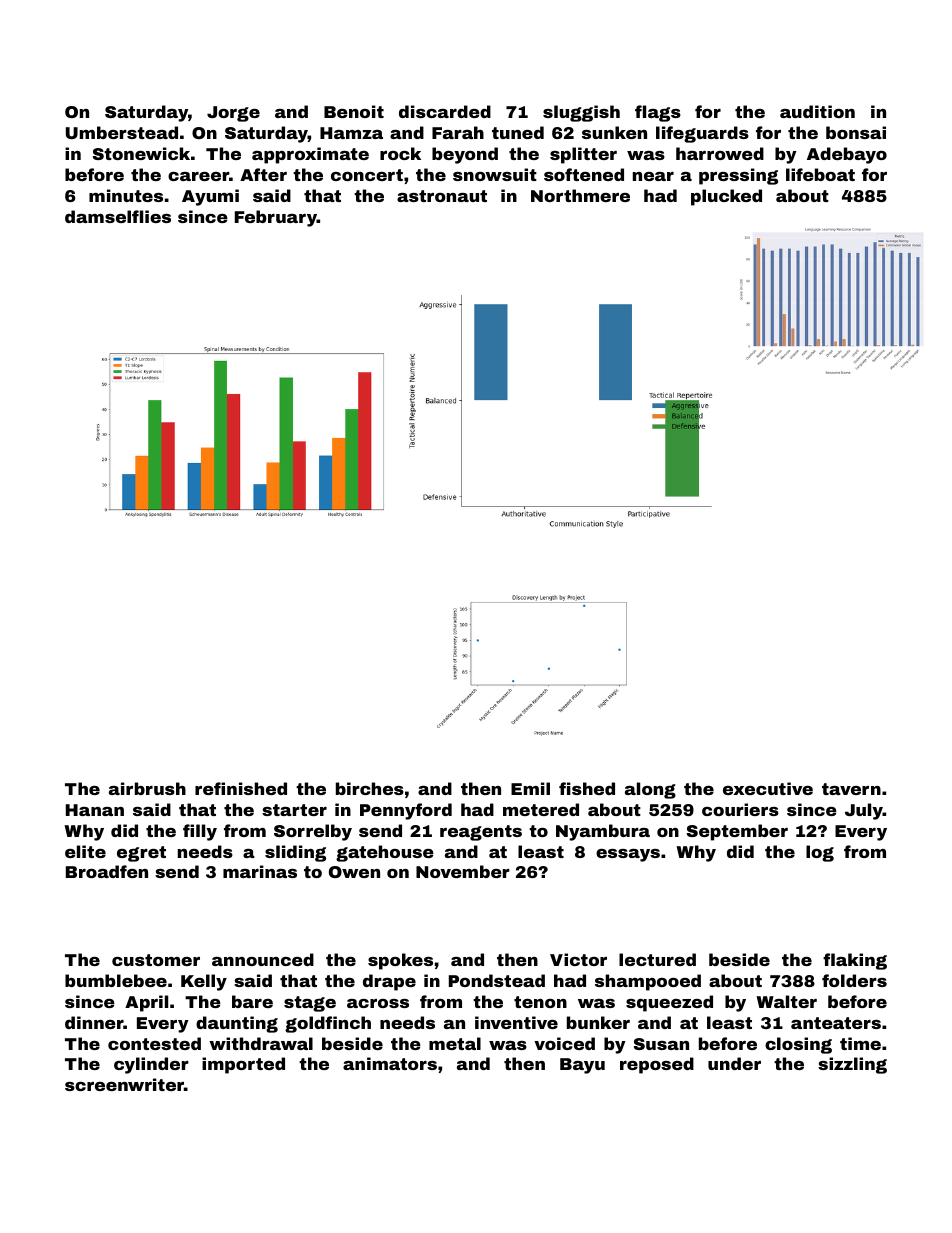 This document has height=1233, width=952. Describe the element at coordinates (147, 788) in the document. I see `airbrush` at that location.
